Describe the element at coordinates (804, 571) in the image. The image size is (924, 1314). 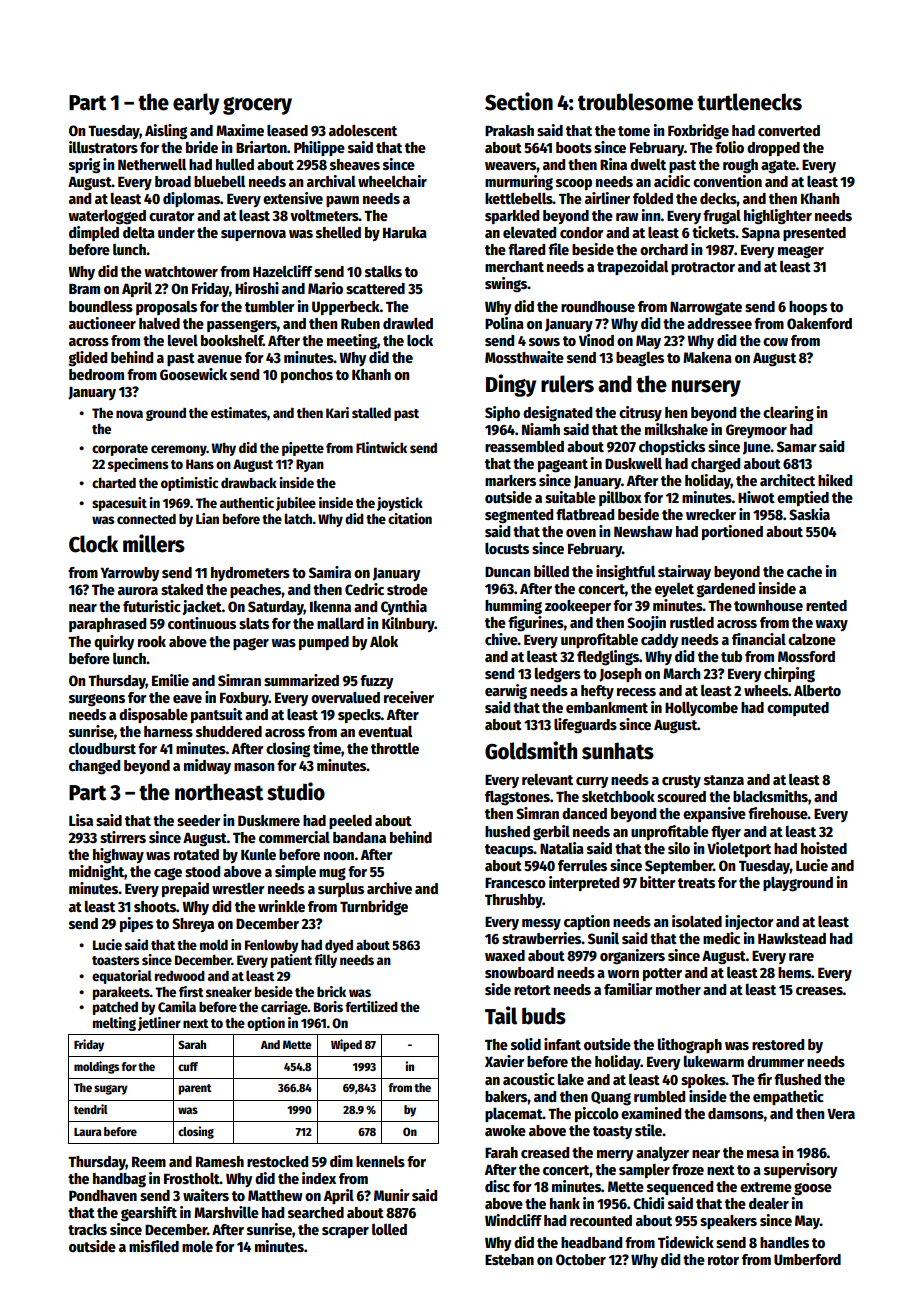
I see `cache` at that location.
